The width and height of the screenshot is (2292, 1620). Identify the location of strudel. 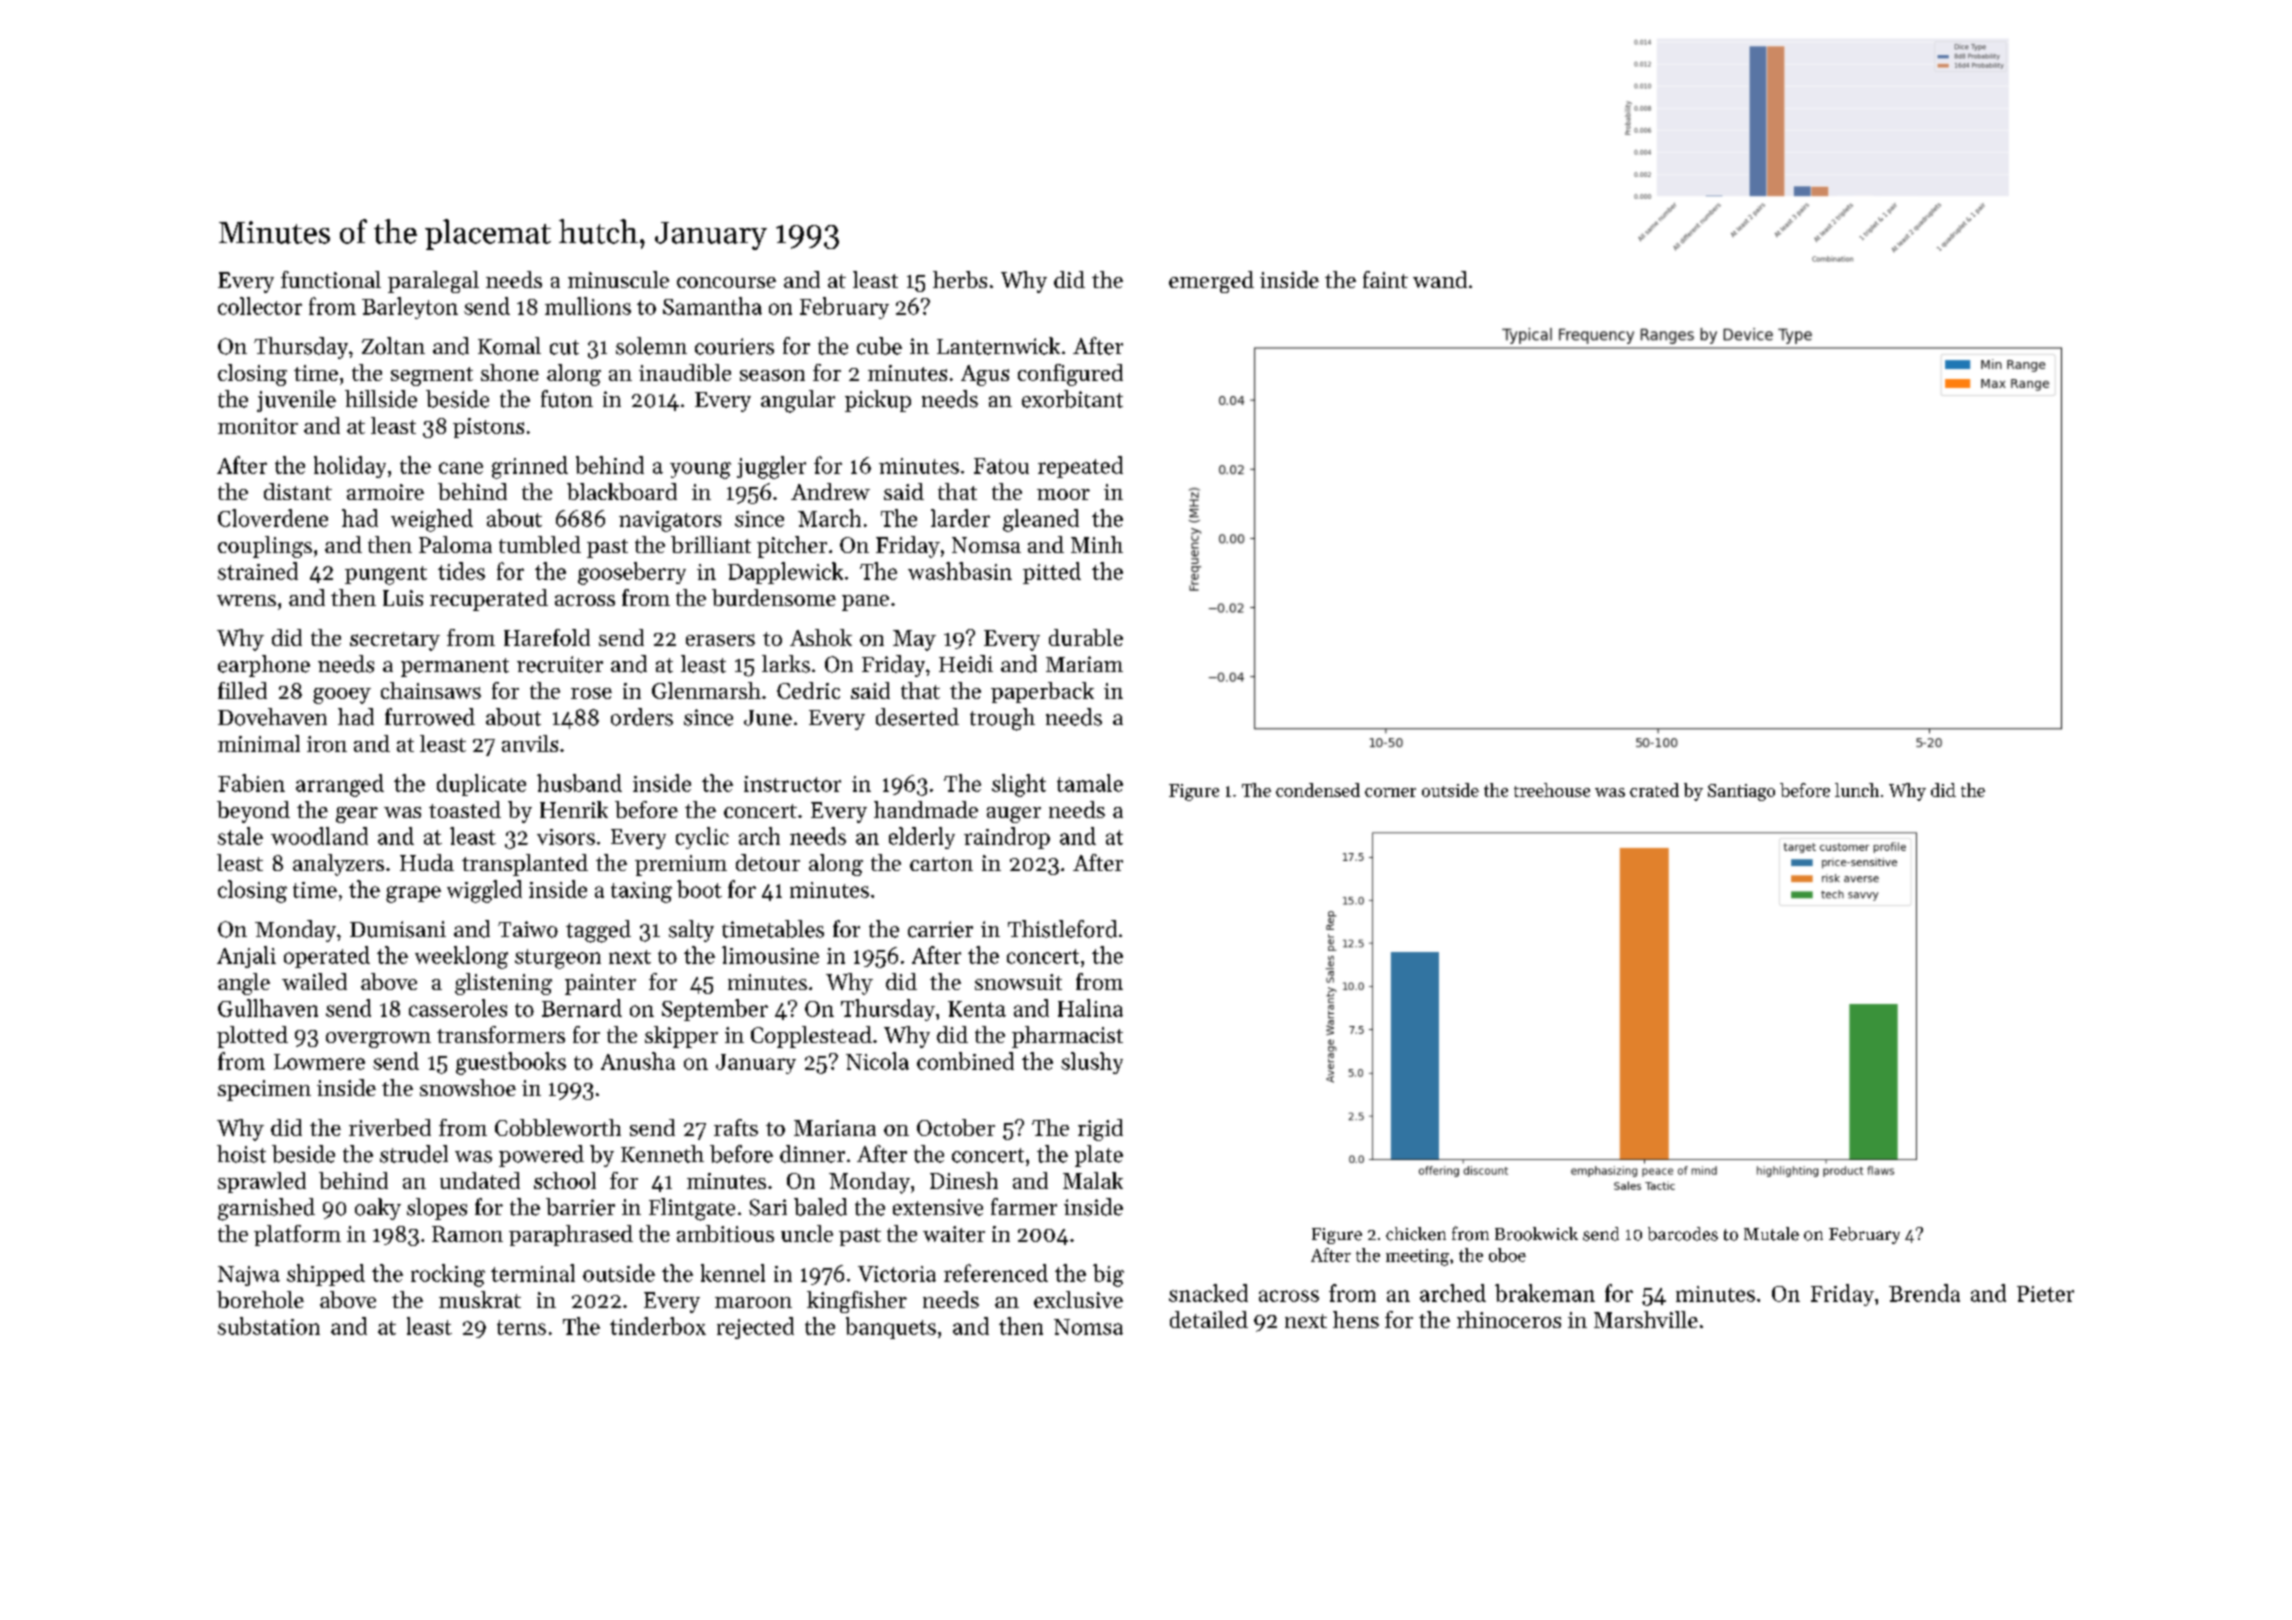
(414, 1154).
